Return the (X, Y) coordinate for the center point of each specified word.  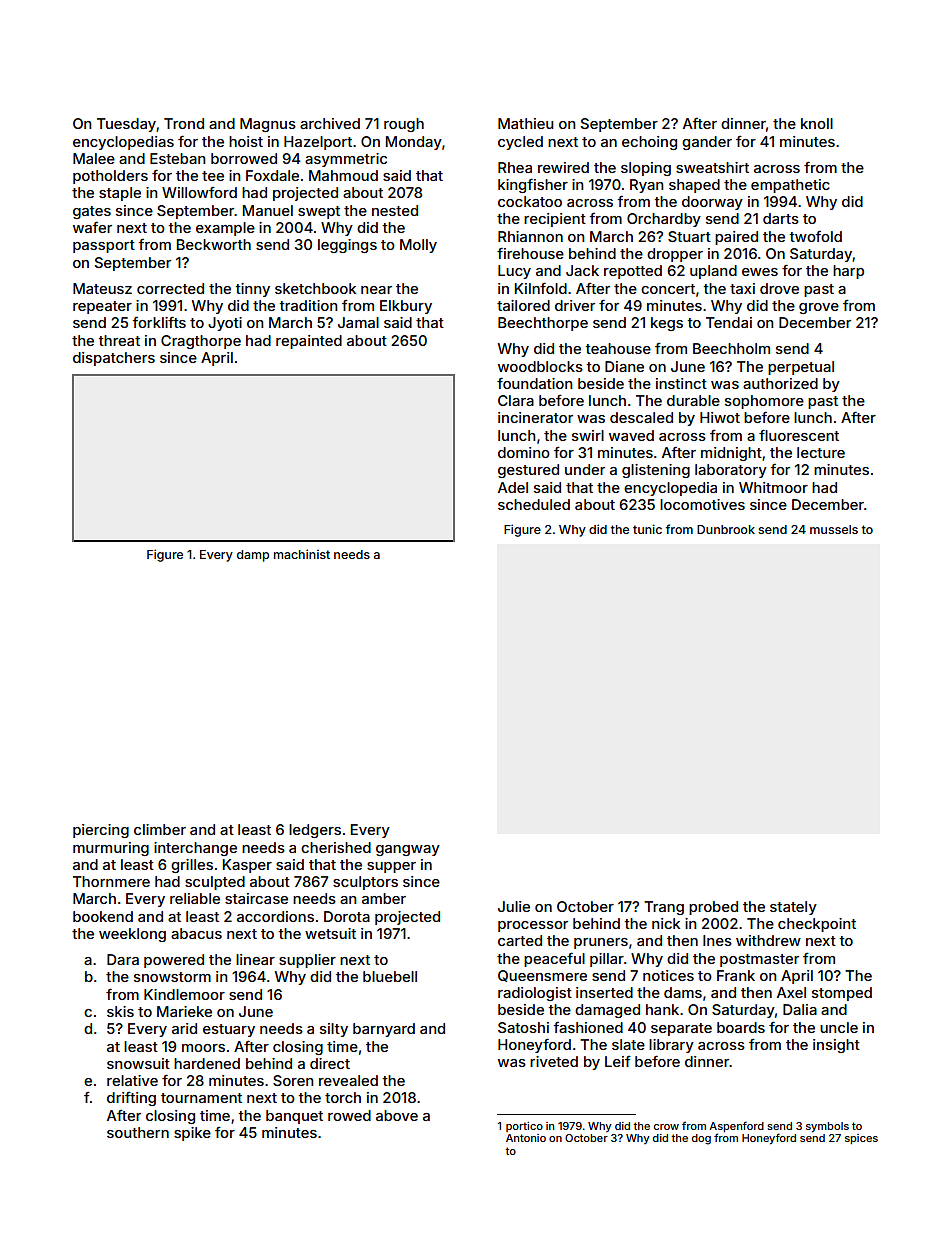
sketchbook (315, 288)
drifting (131, 1098)
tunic (647, 529)
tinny (252, 290)
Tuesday (126, 125)
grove (819, 308)
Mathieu (526, 123)
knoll (817, 123)
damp (253, 556)
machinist (302, 554)
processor (533, 926)
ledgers (315, 831)
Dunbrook (726, 529)
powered (174, 961)
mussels (834, 529)
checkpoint (817, 925)
